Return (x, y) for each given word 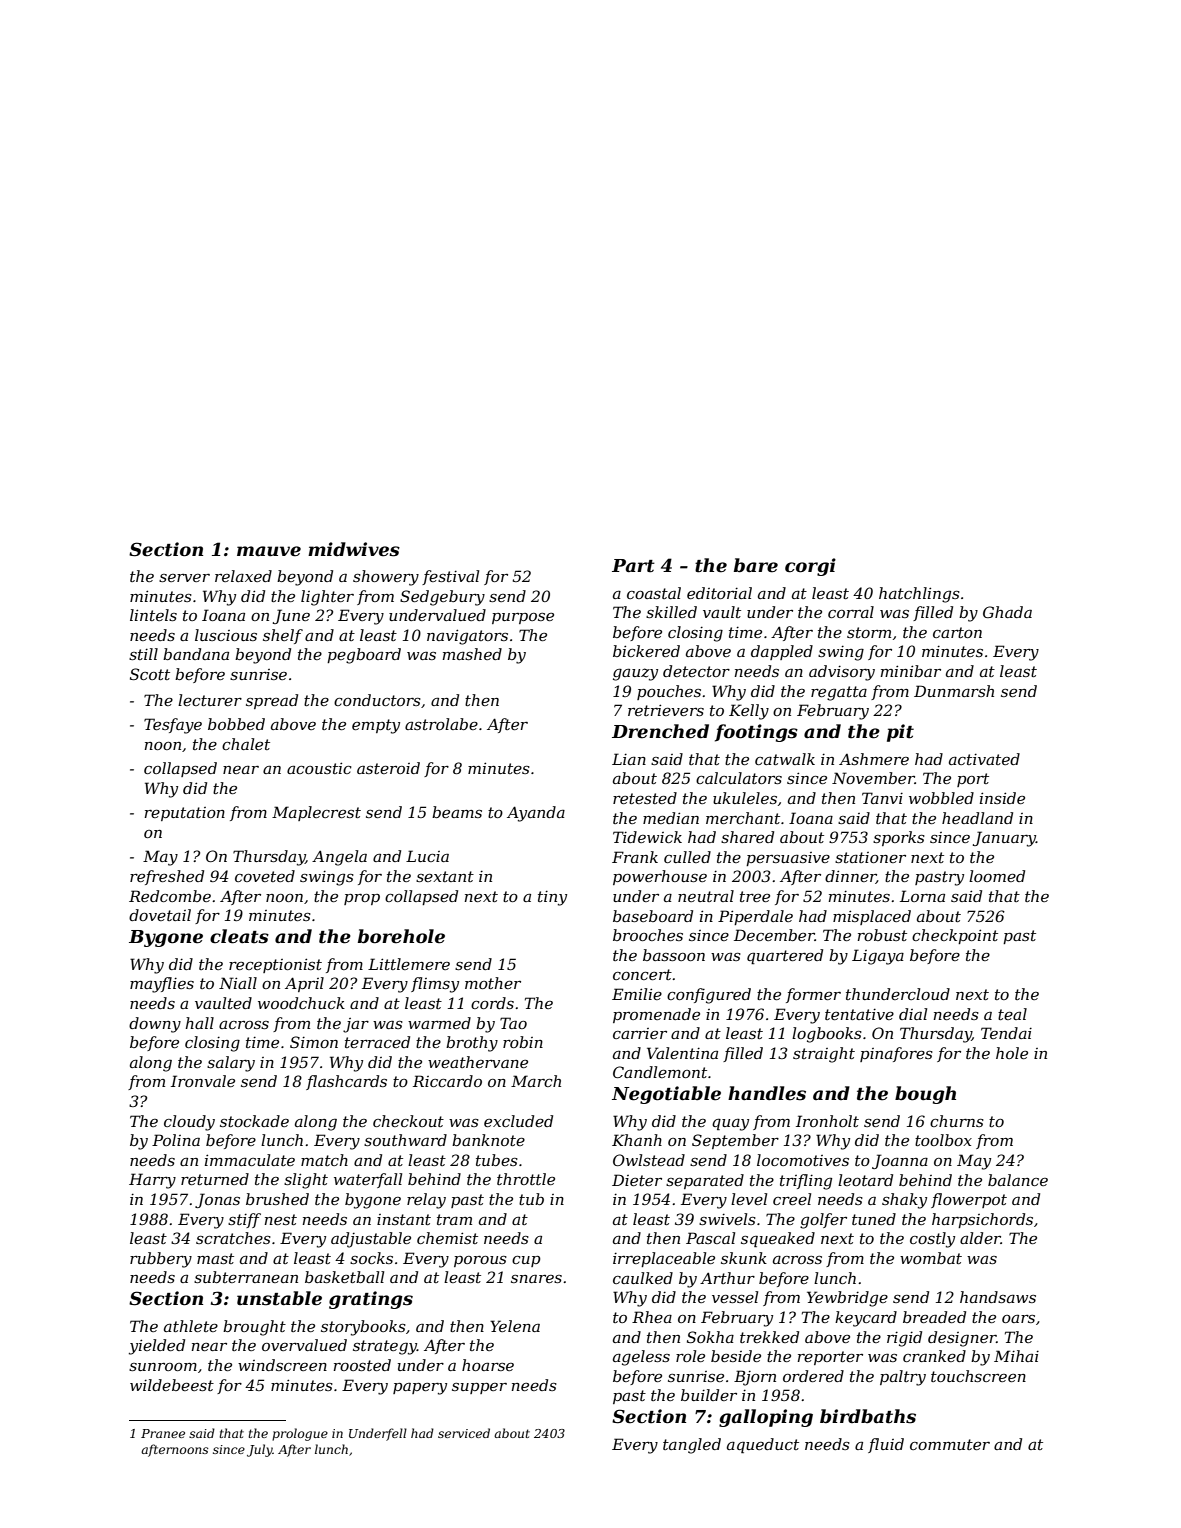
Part (633, 566)
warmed (439, 1023)
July (260, 1450)
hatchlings (919, 595)
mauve (269, 551)
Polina (176, 1140)
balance (1018, 1180)
